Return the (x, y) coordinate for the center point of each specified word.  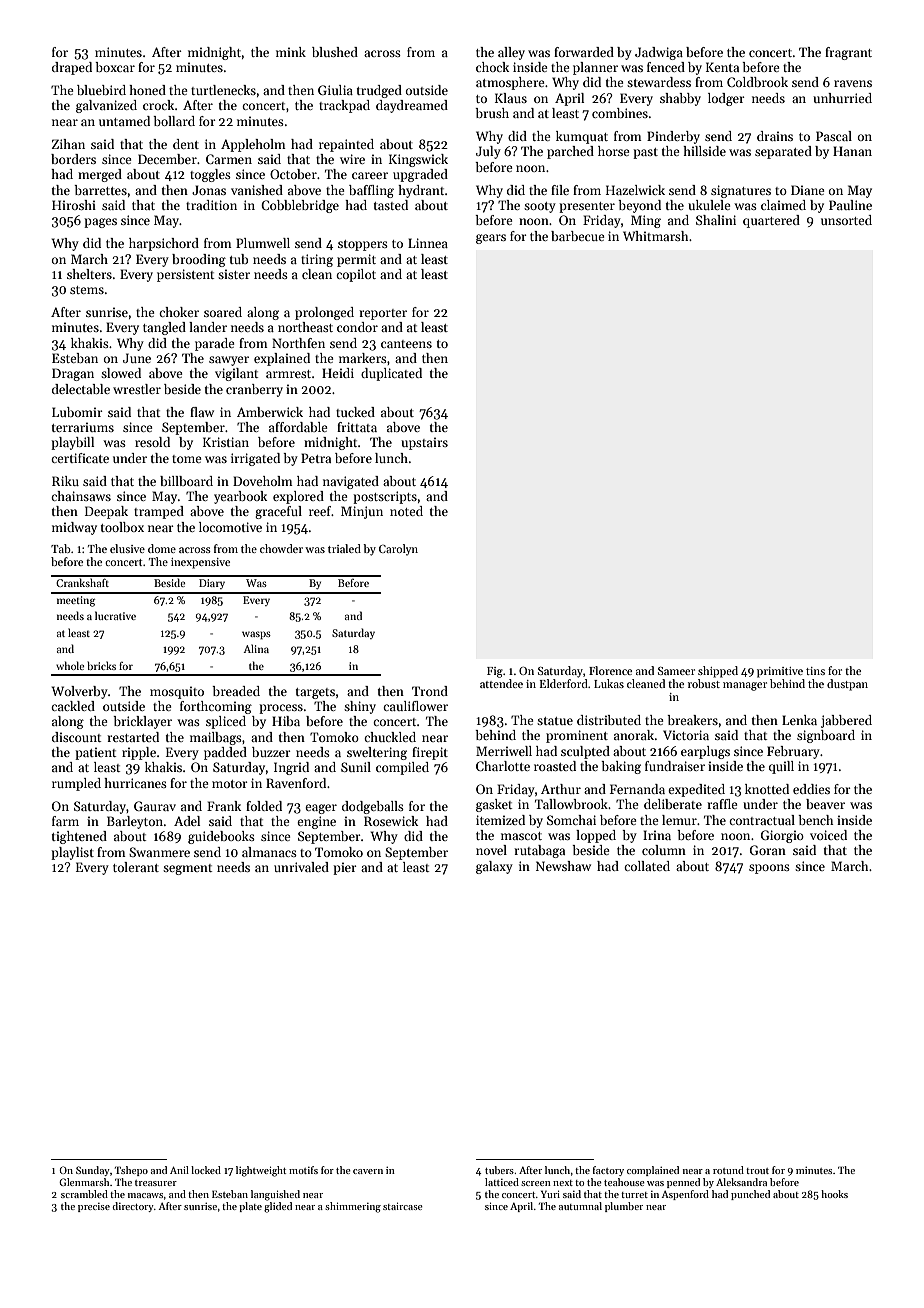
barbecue (577, 236)
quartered (771, 221)
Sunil (356, 767)
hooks (834, 1194)
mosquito (177, 692)
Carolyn (398, 550)
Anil (179, 1170)
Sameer (676, 671)
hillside (704, 151)
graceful (278, 512)
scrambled (84, 1194)
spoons (769, 869)
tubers (499, 1170)
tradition (211, 205)
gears (491, 239)
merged (100, 175)
